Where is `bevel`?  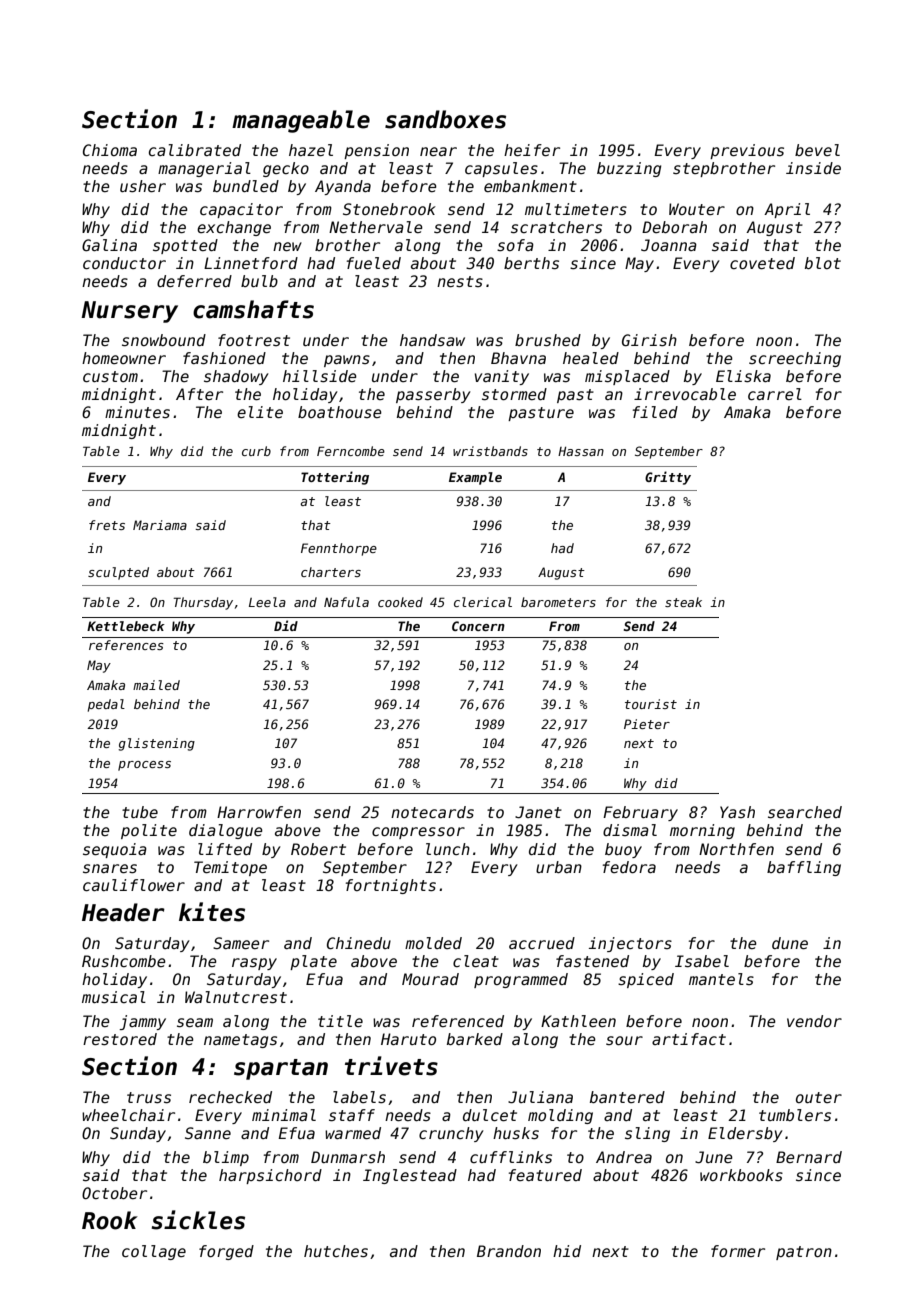
bevel is located at coordinates (817, 150).
